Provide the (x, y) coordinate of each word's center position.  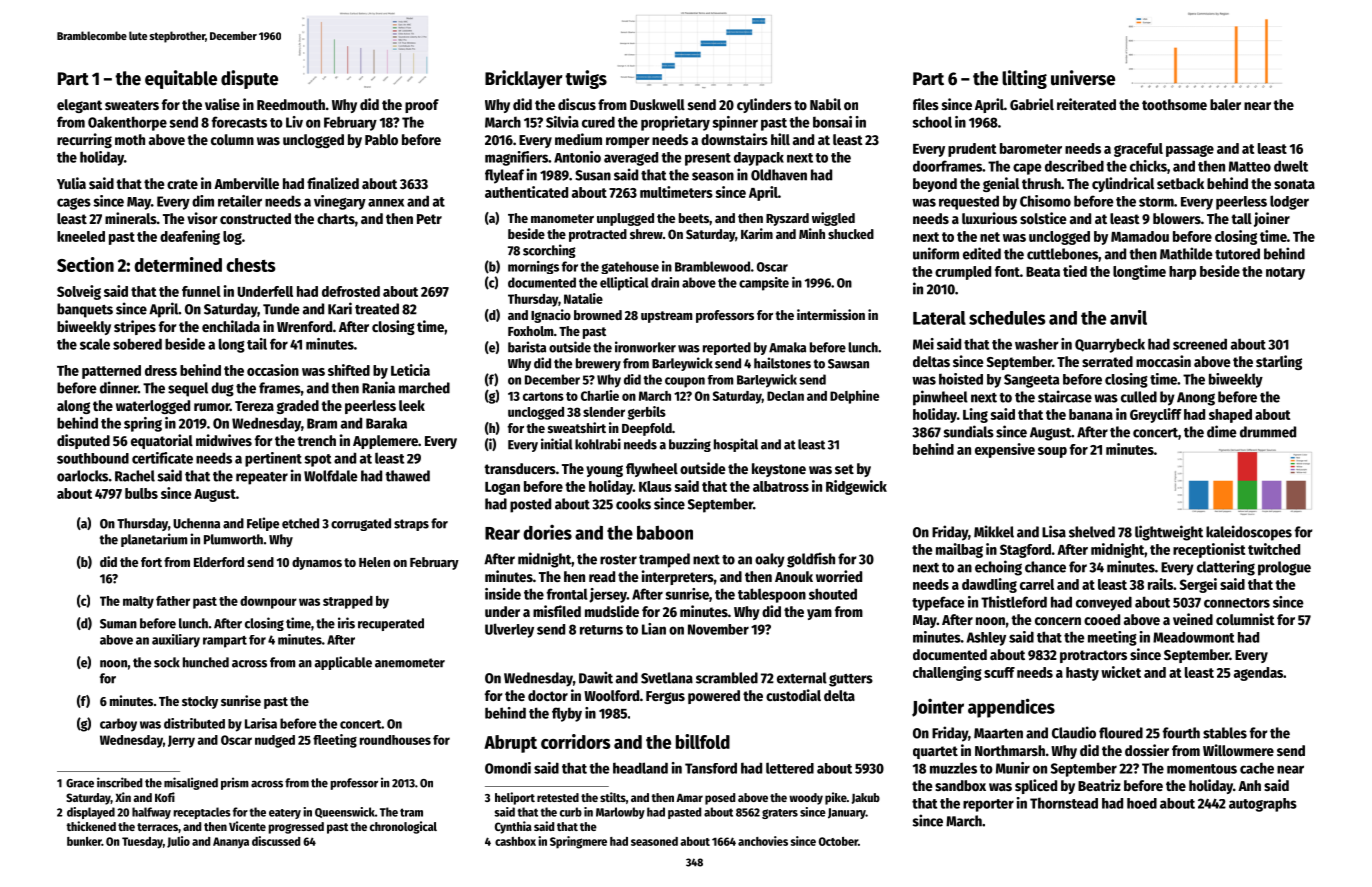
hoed (1142, 803)
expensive (1005, 450)
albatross (781, 486)
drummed (1268, 432)
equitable (181, 79)
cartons (543, 396)
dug (222, 389)
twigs (586, 79)
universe (1083, 78)
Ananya (231, 843)
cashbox (515, 841)
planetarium (154, 540)
